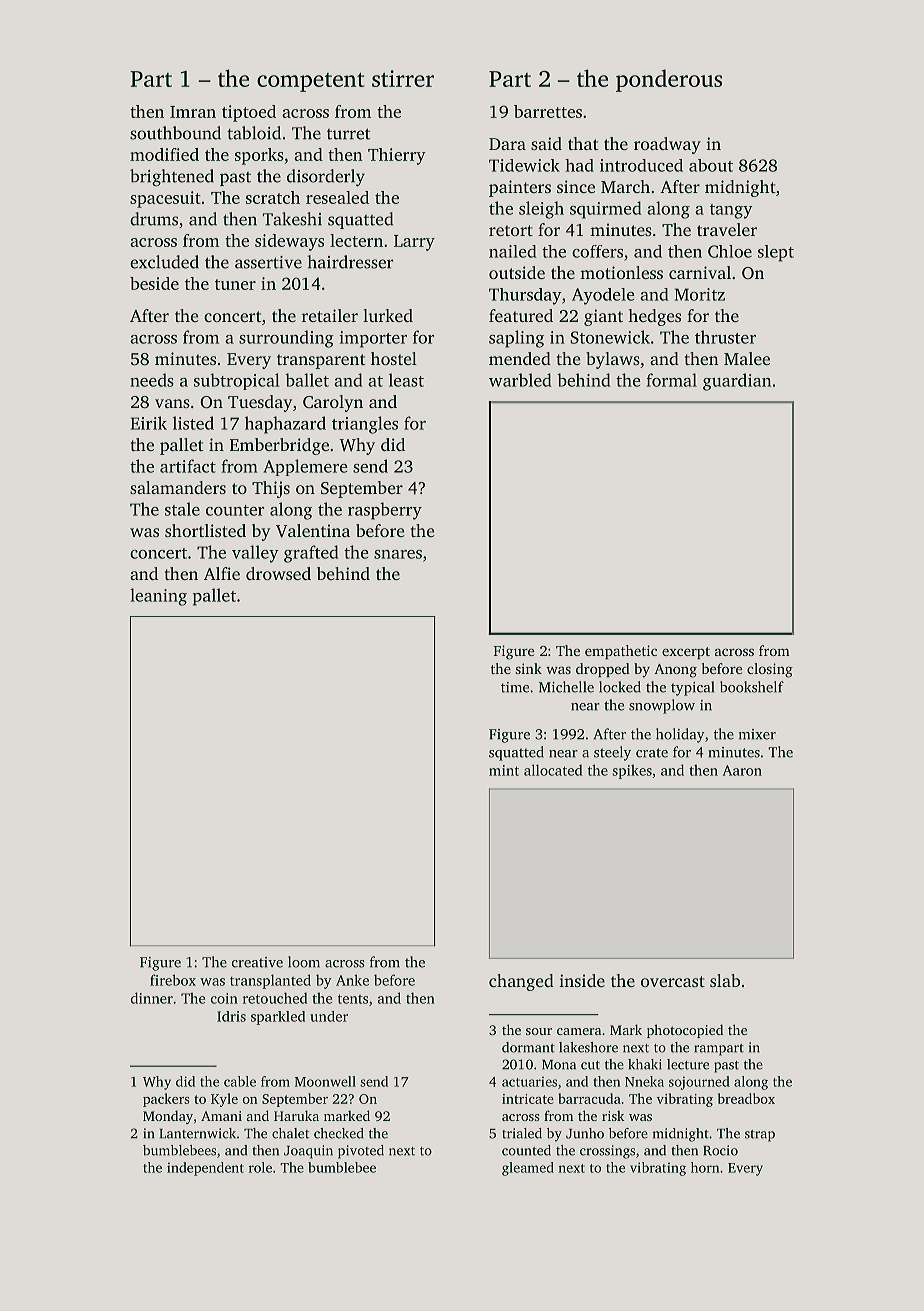  Describe the element at coordinates (292, 219) in the screenshot. I see `Takeshi` at that location.
